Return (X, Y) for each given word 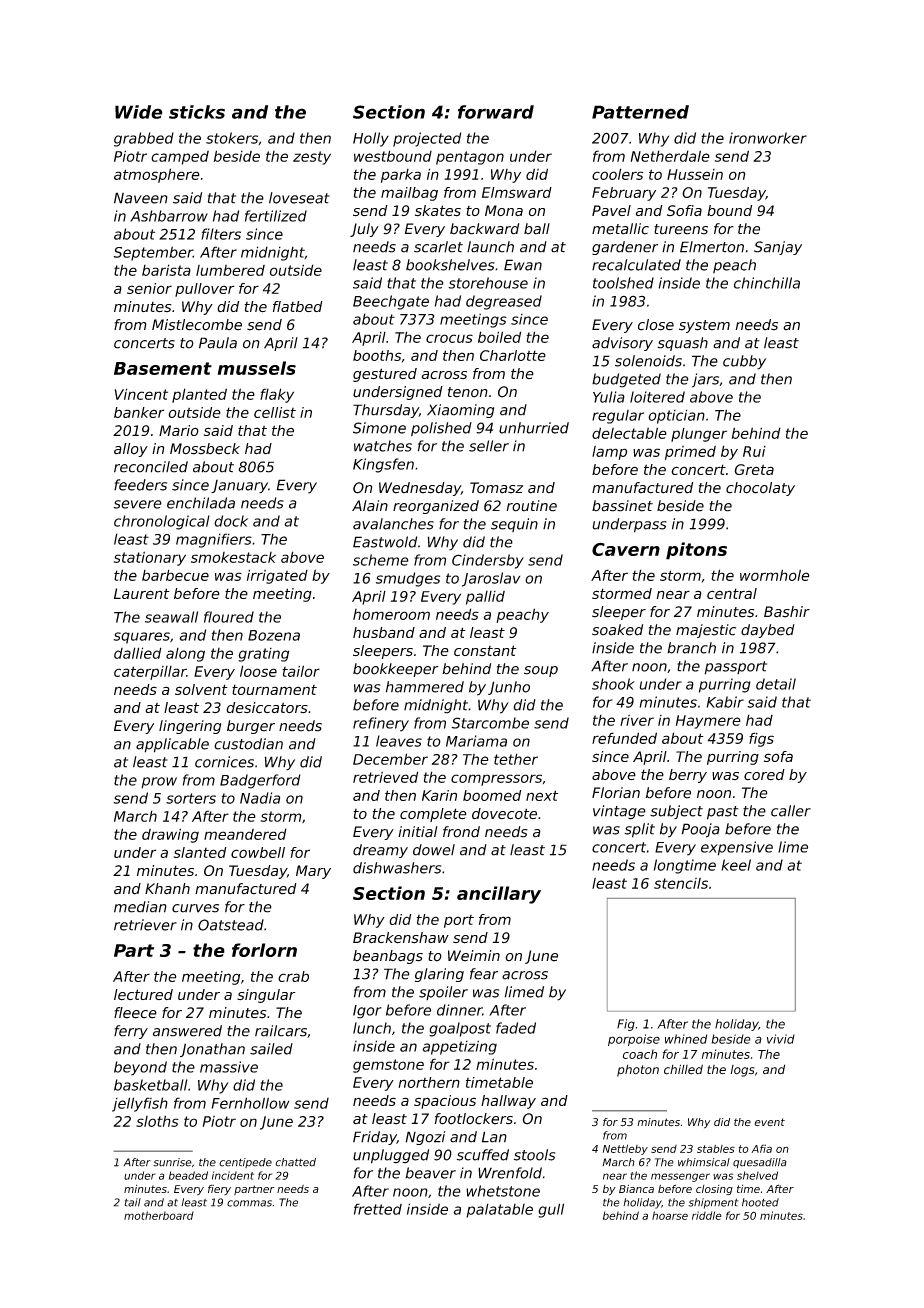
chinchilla (767, 283)
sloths (157, 1121)
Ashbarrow (169, 216)
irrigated (277, 576)
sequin (514, 525)
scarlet (438, 247)
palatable (499, 1210)
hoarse (670, 1215)
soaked (617, 630)
